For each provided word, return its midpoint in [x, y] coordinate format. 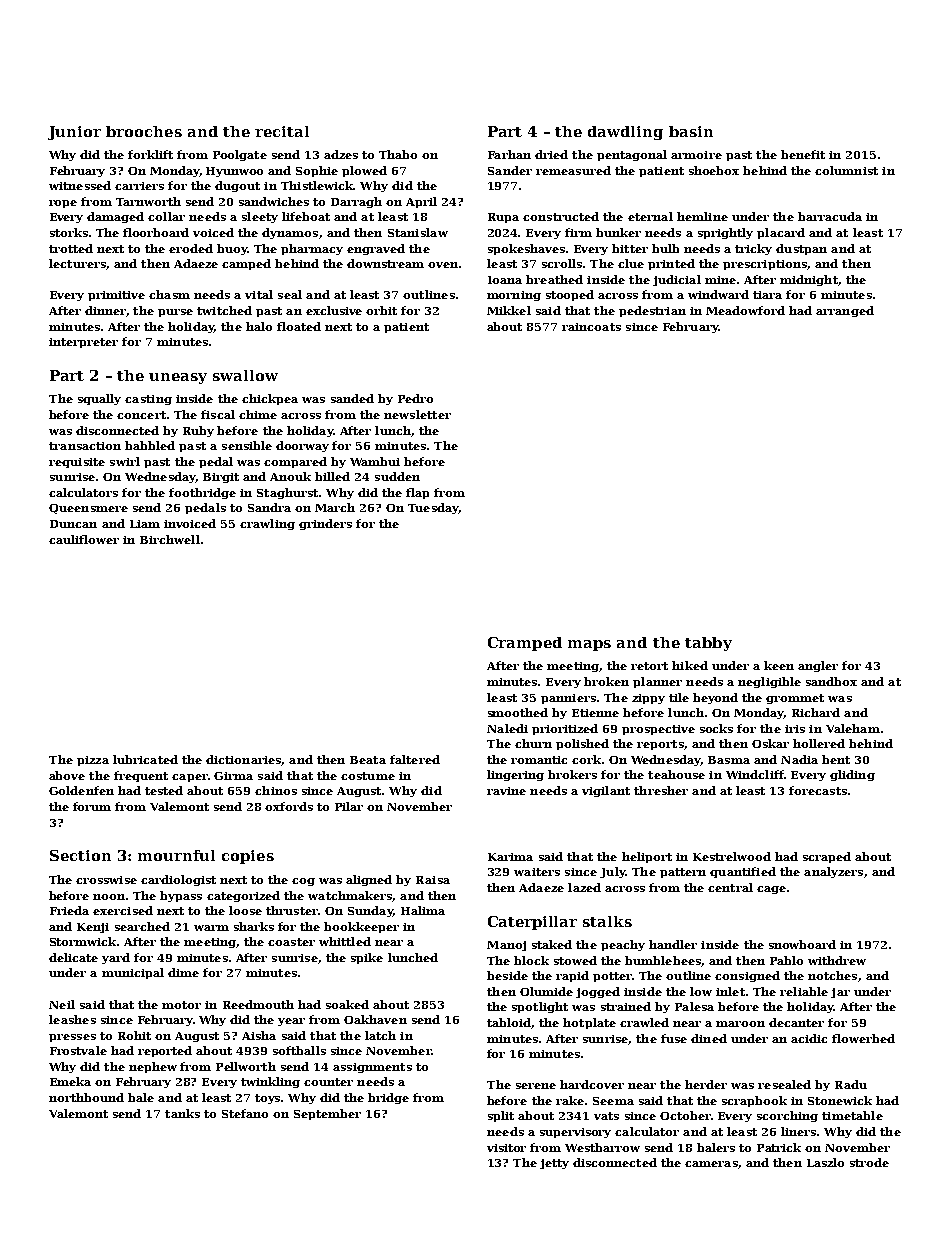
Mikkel [509, 310]
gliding [852, 775]
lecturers [77, 263]
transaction [85, 446]
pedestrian [652, 311]
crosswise [106, 880]
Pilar [349, 806]
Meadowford [745, 310]
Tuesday [433, 508]
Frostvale [78, 1050]
